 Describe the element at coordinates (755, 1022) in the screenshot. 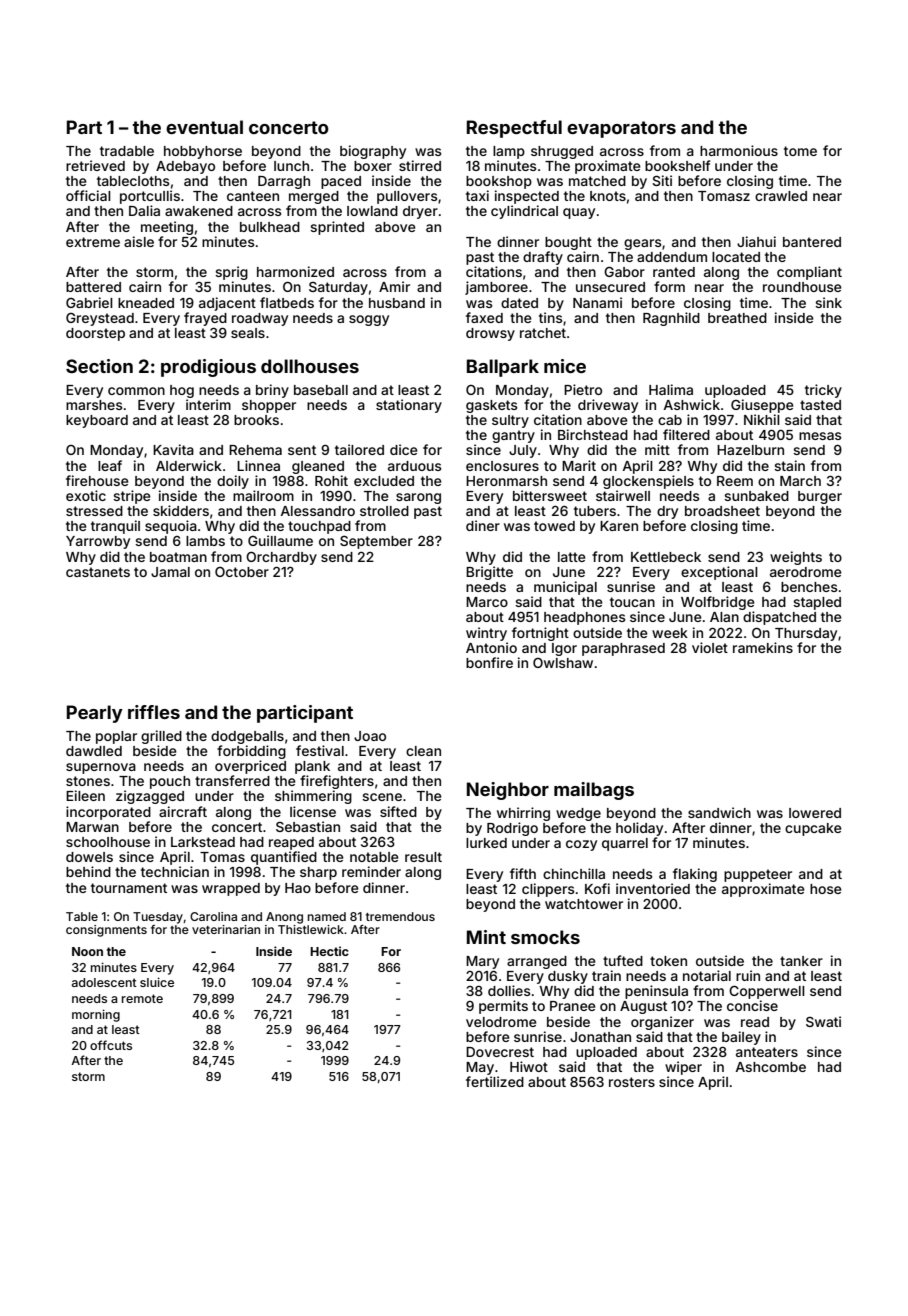

I see `read` at that location.
